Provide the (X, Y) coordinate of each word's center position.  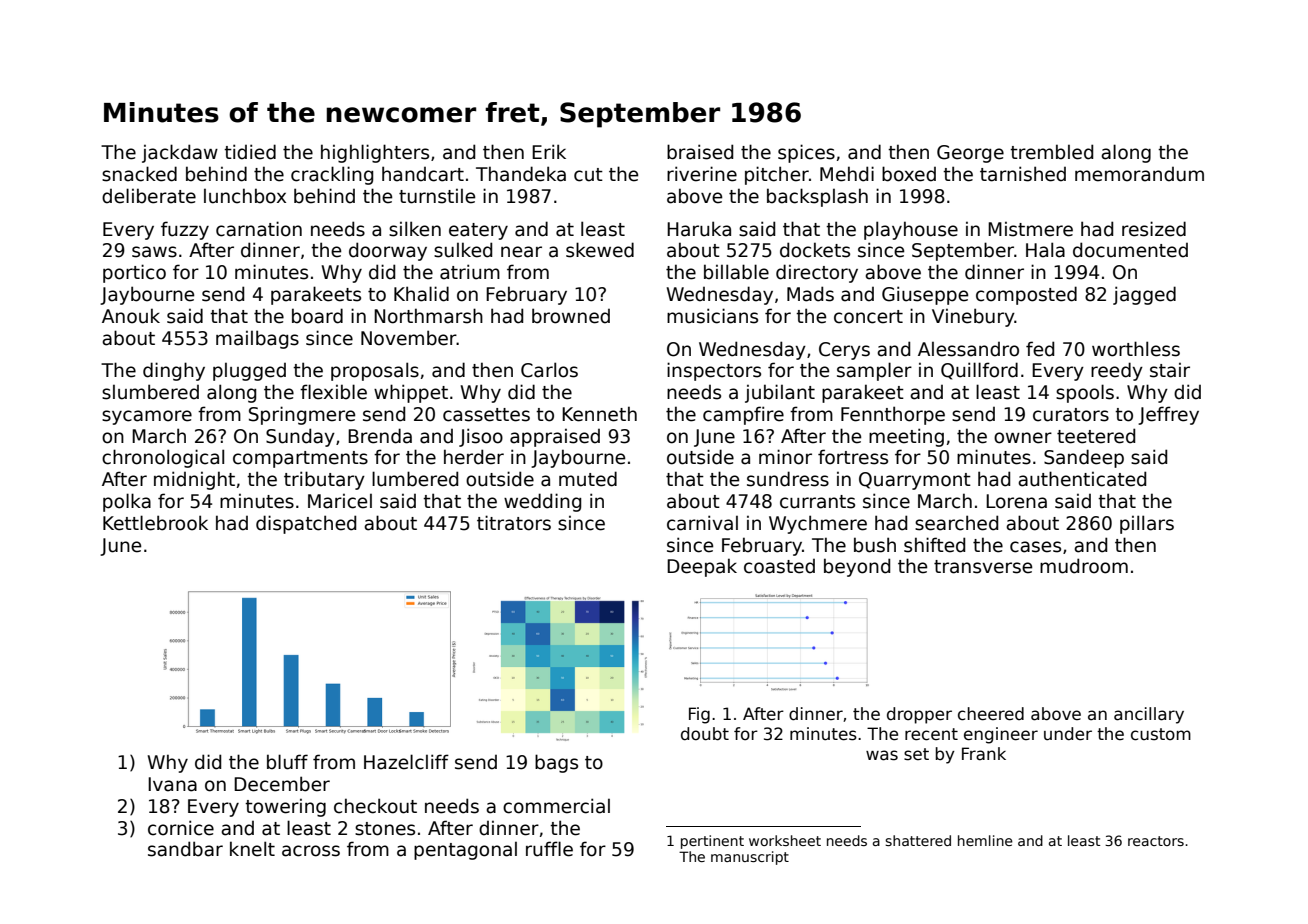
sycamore (147, 417)
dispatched (306, 524)
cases (1035, 547)
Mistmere (1030, 229)
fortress (853, 457)
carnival (702, 523)
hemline (985, 840)
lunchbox (245, 196)
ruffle (549, 849)
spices (806, 153)
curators (1071, 415)
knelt (252, 849)
